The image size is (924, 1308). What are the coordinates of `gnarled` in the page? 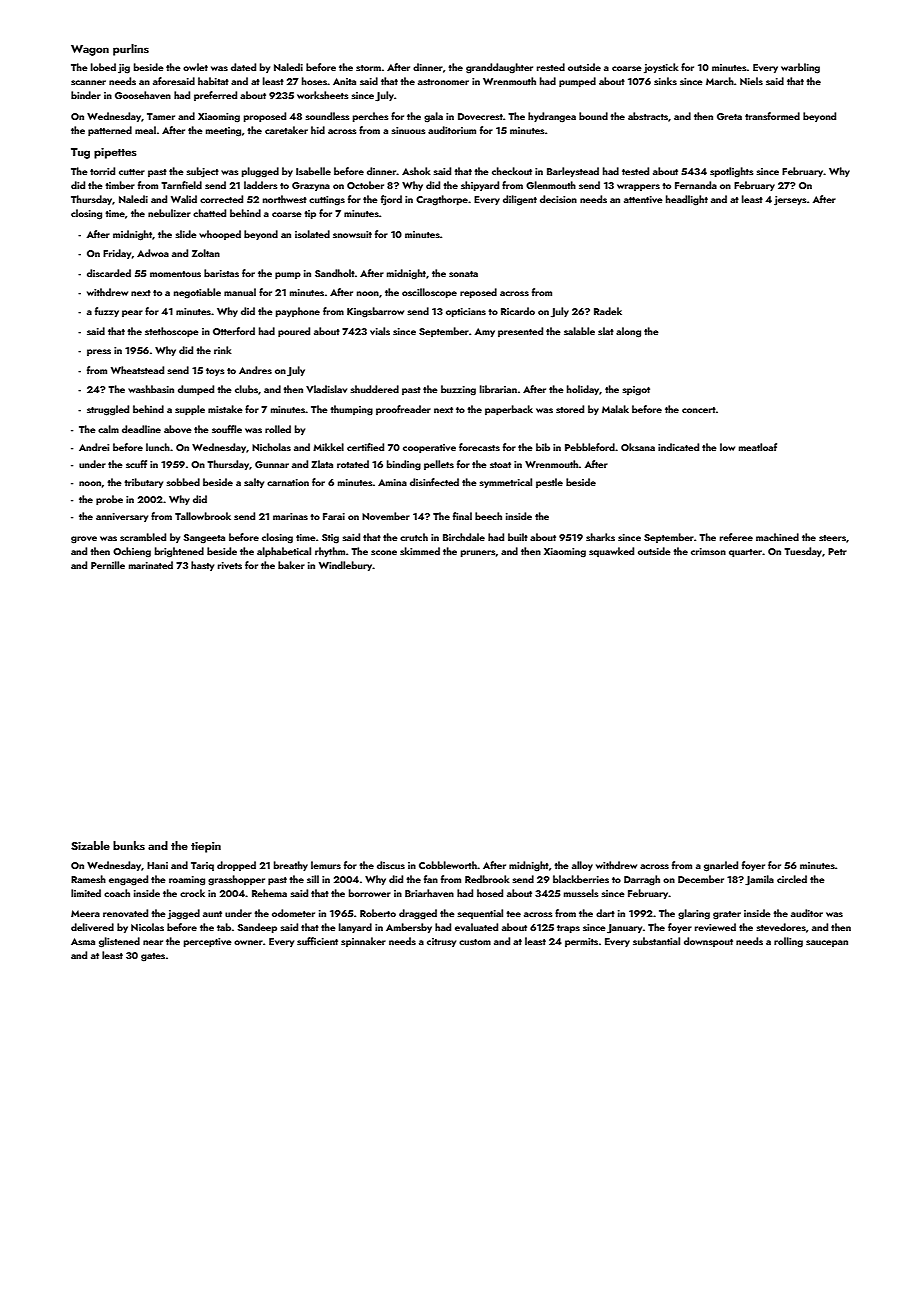 It's located at (721, 866).
